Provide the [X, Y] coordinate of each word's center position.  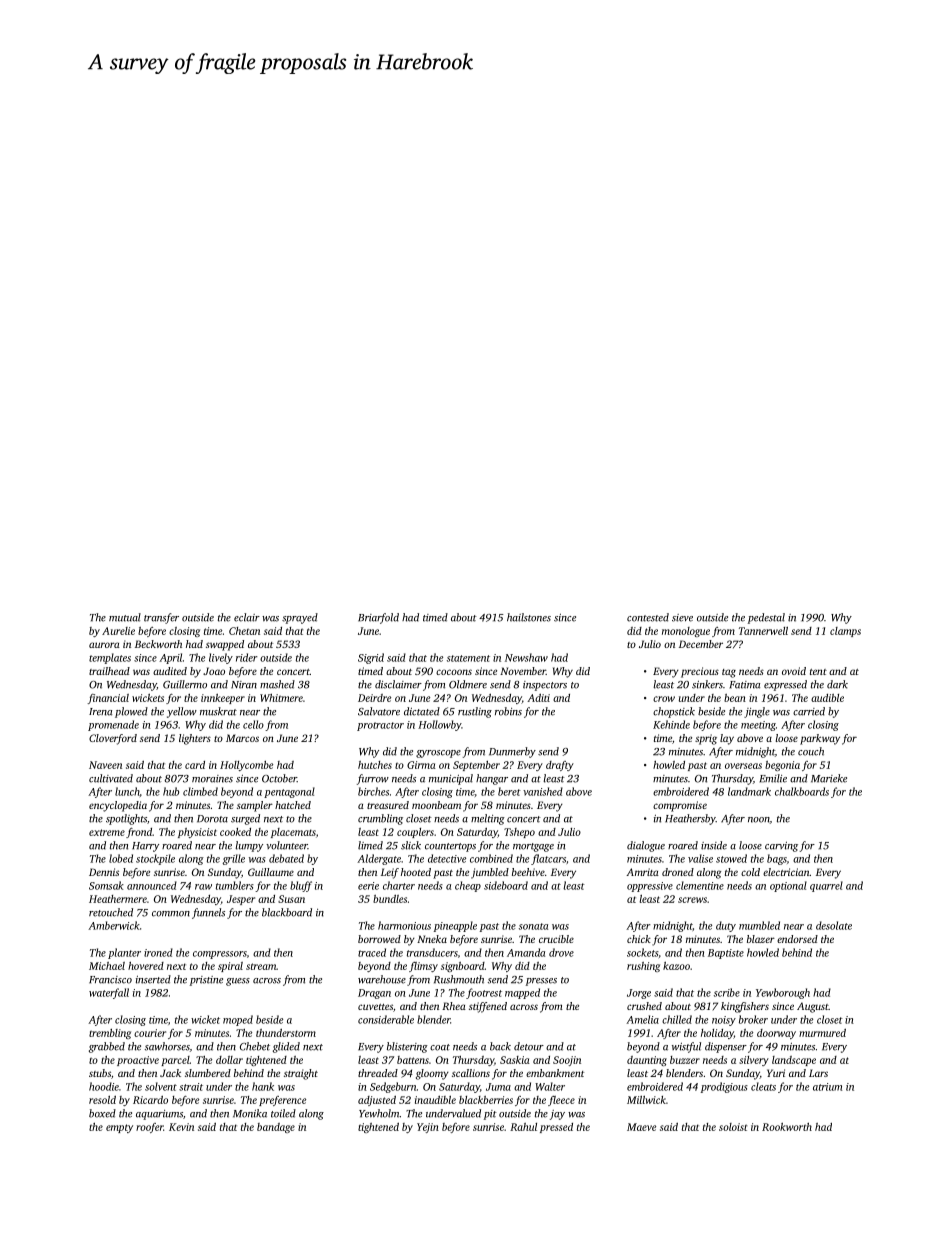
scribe [727, 992]
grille [233, 859]
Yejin [428, 1128]
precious [700, 672]
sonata [533, 926]
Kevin [181, 1127]
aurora [104, 645]
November [523, 671]
